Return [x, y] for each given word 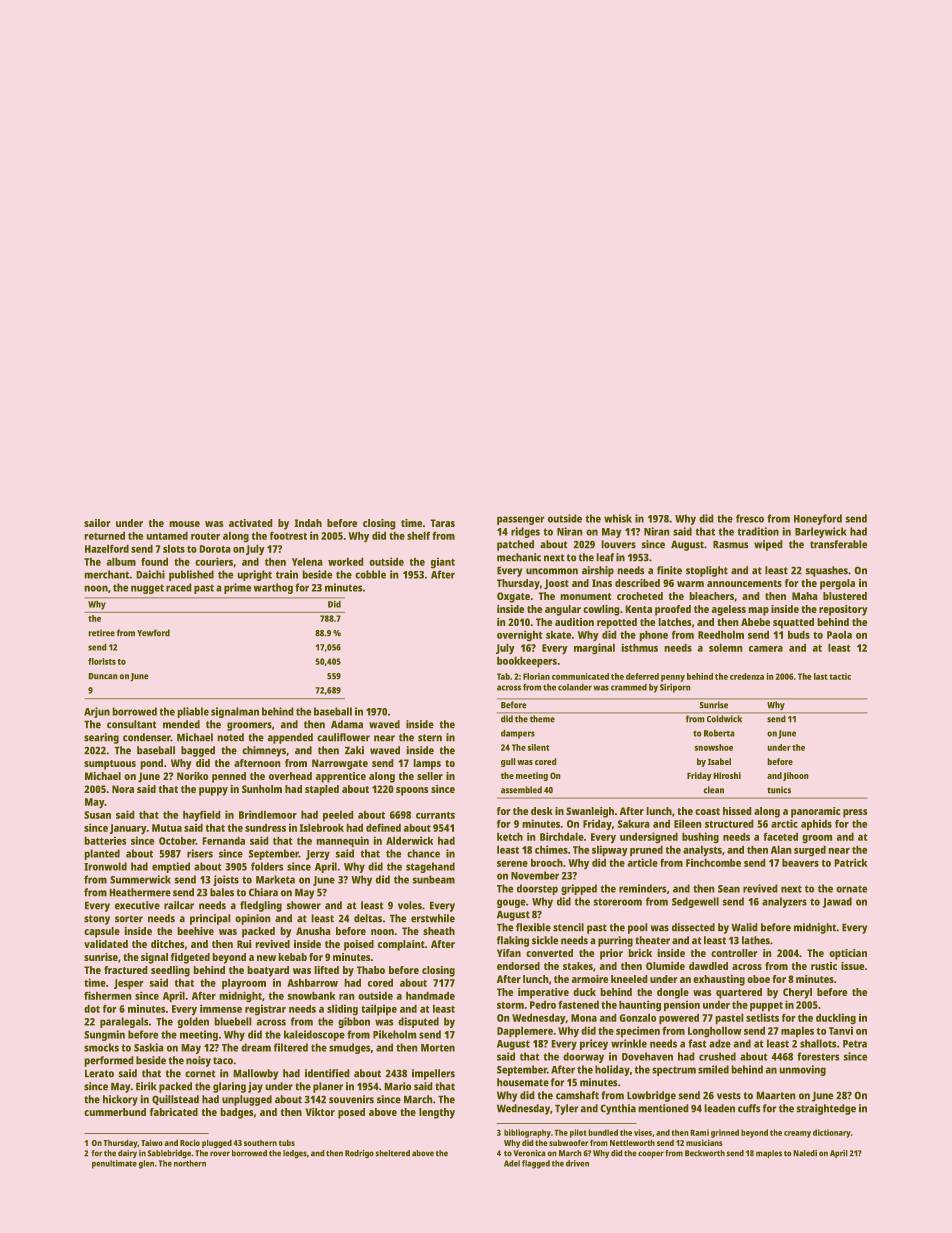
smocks [101, 1047]
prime [238, 588]
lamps [427, 764]
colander [575, 687]
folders [267, 866]
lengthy [437, 1113]
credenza [747, 676]
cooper [651, 1155]
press [855, 813]
